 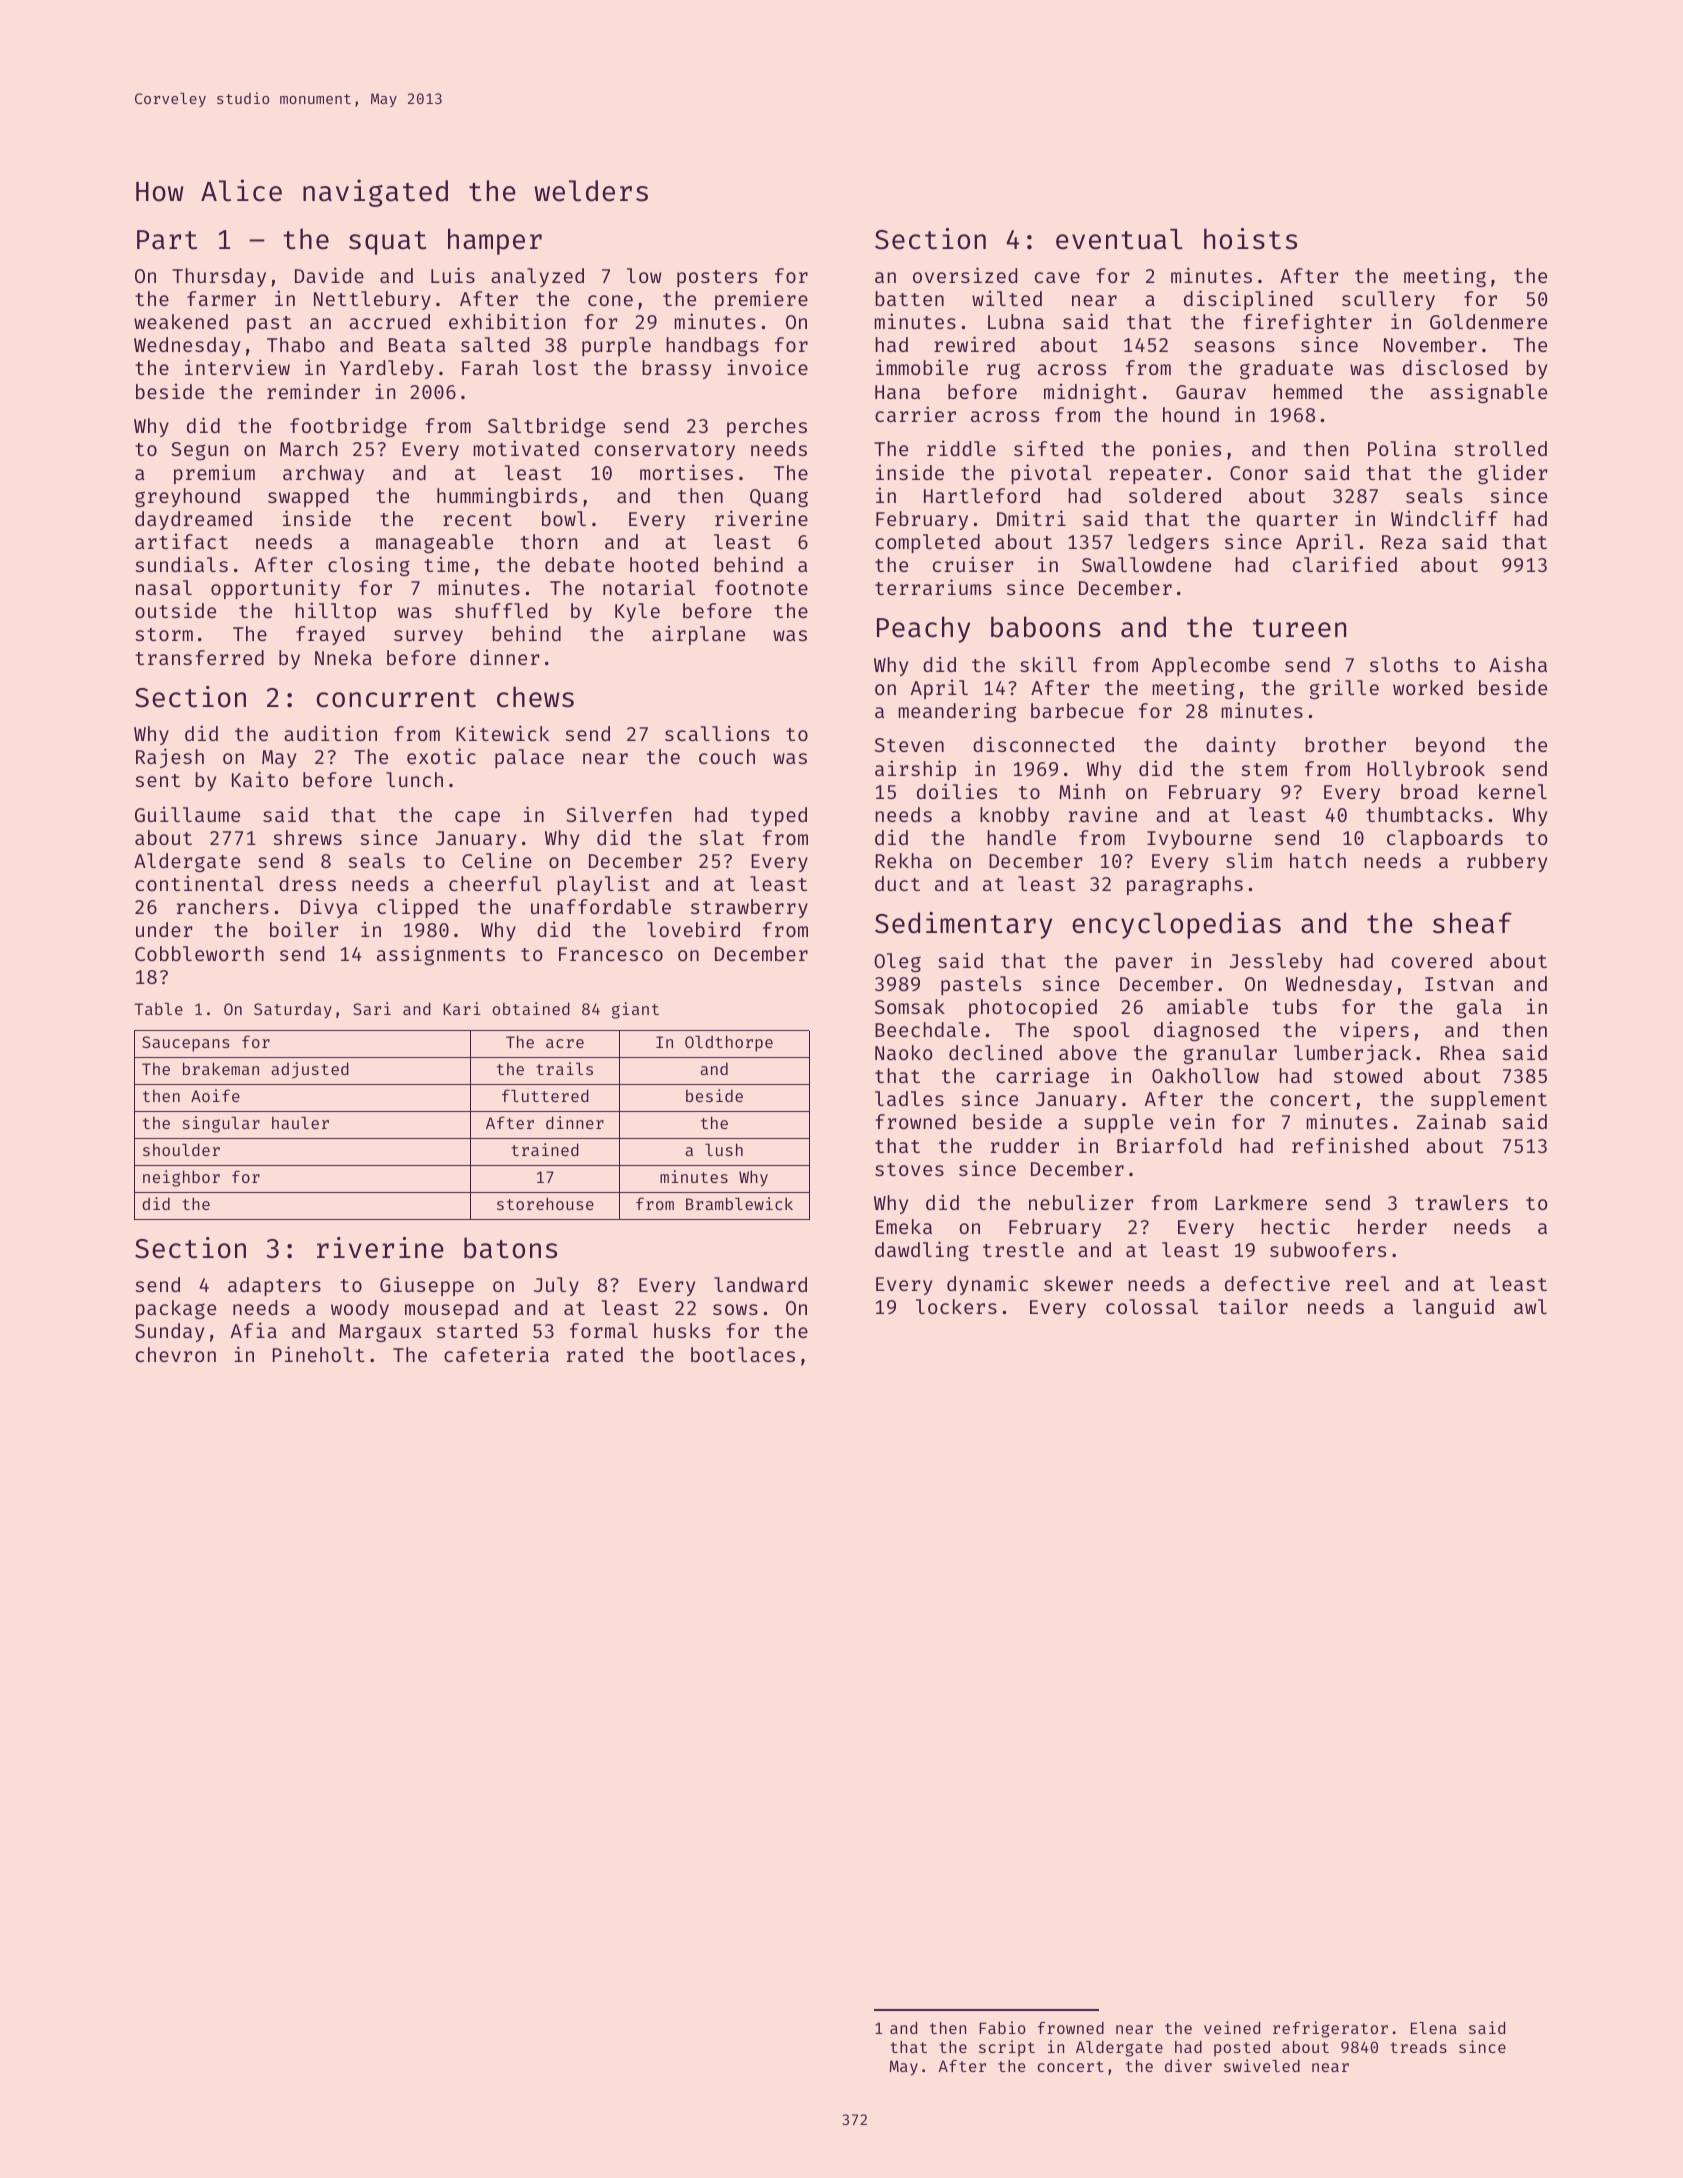 I want to click on Fabio, so click(x=1002, y=2027).
